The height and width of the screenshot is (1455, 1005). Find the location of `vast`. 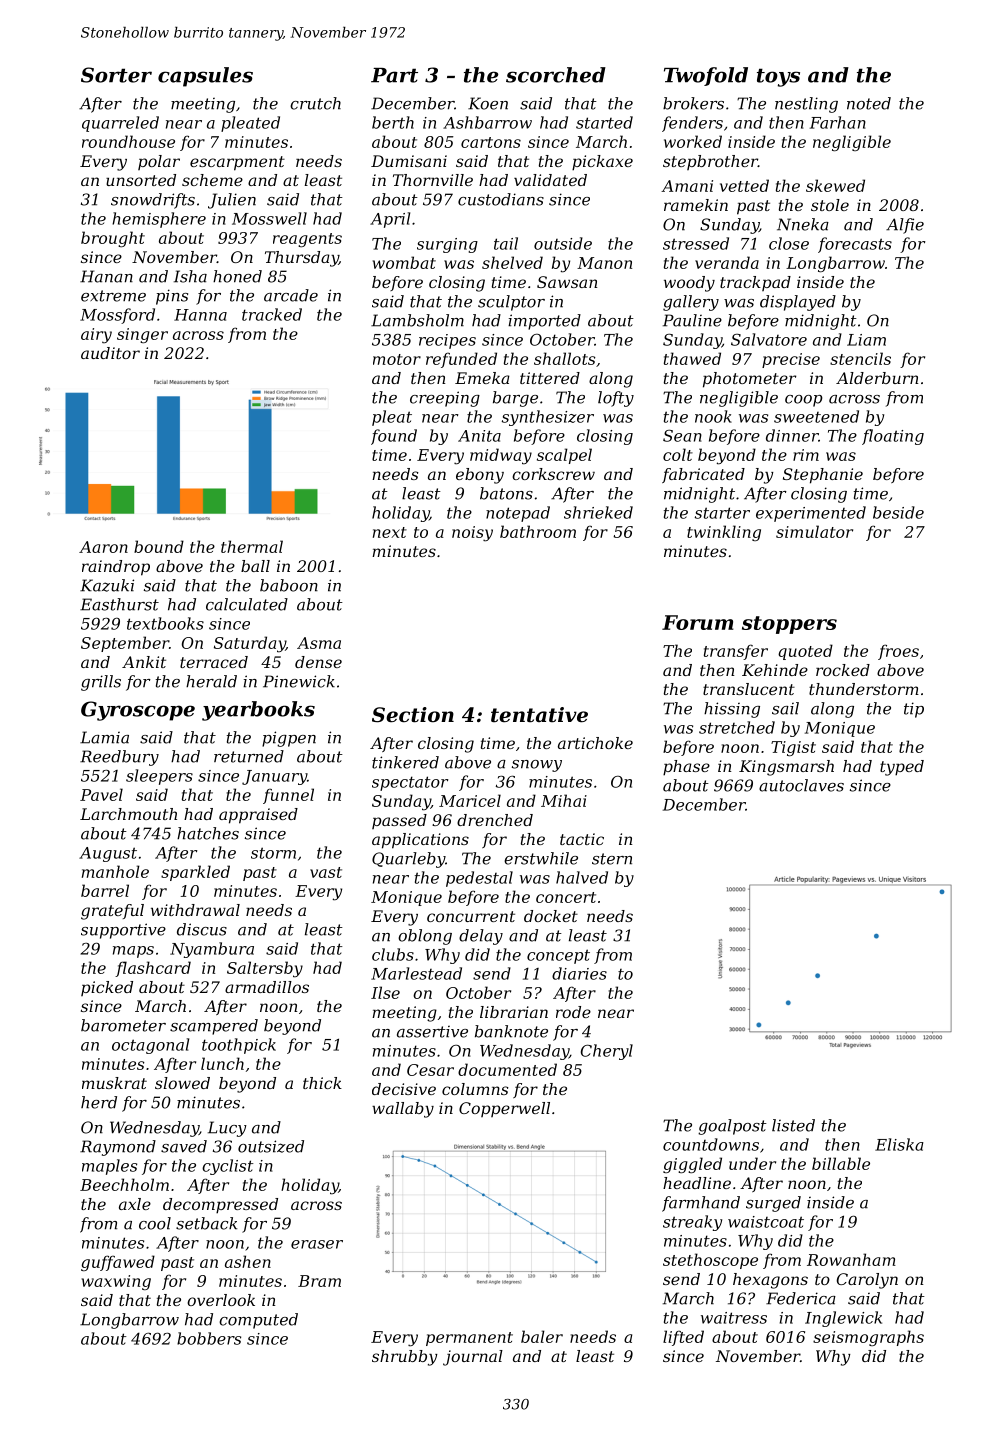

vast is located at coordinates (326, 872).
